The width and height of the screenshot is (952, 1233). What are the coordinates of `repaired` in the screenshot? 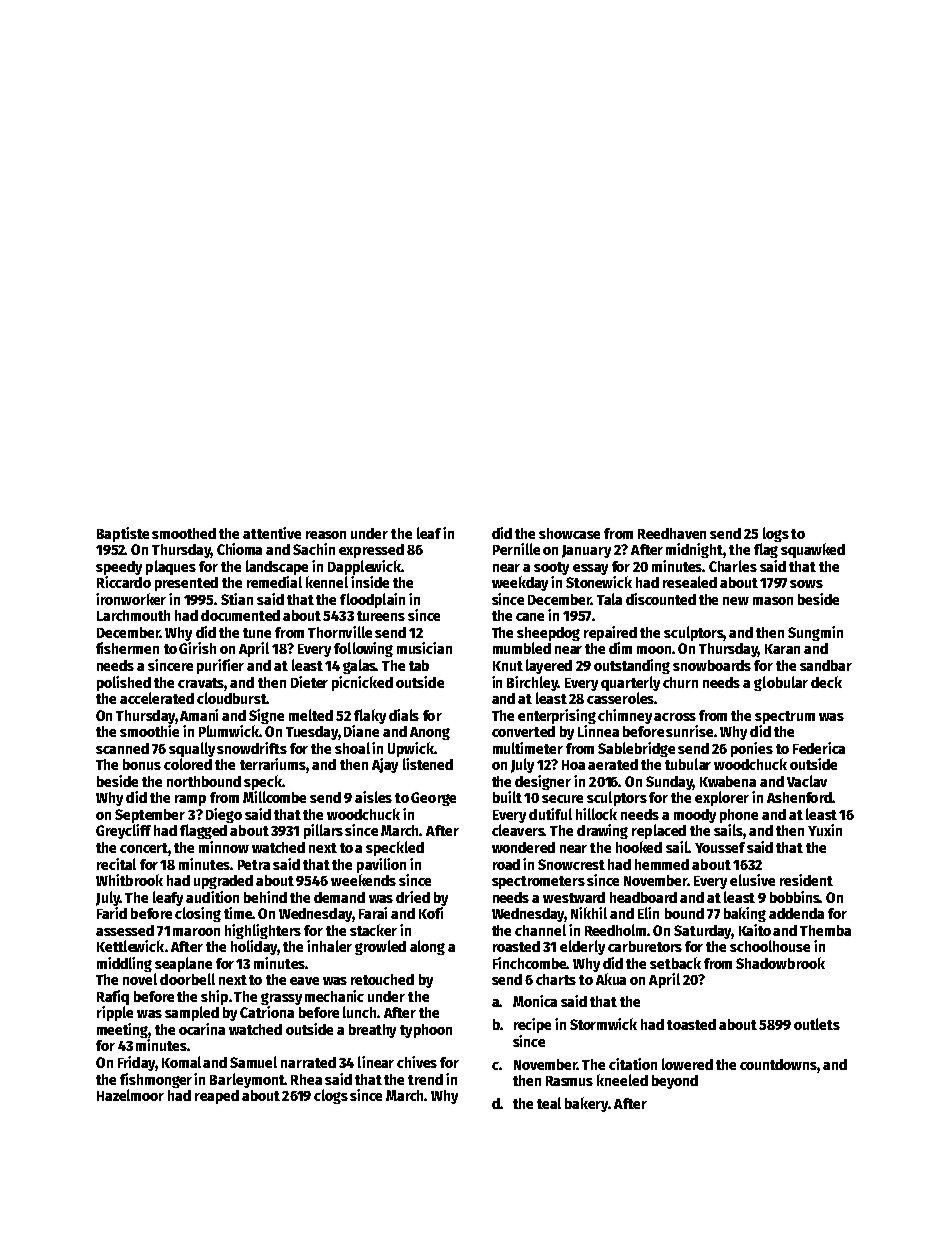 It's located at (610, 633).
